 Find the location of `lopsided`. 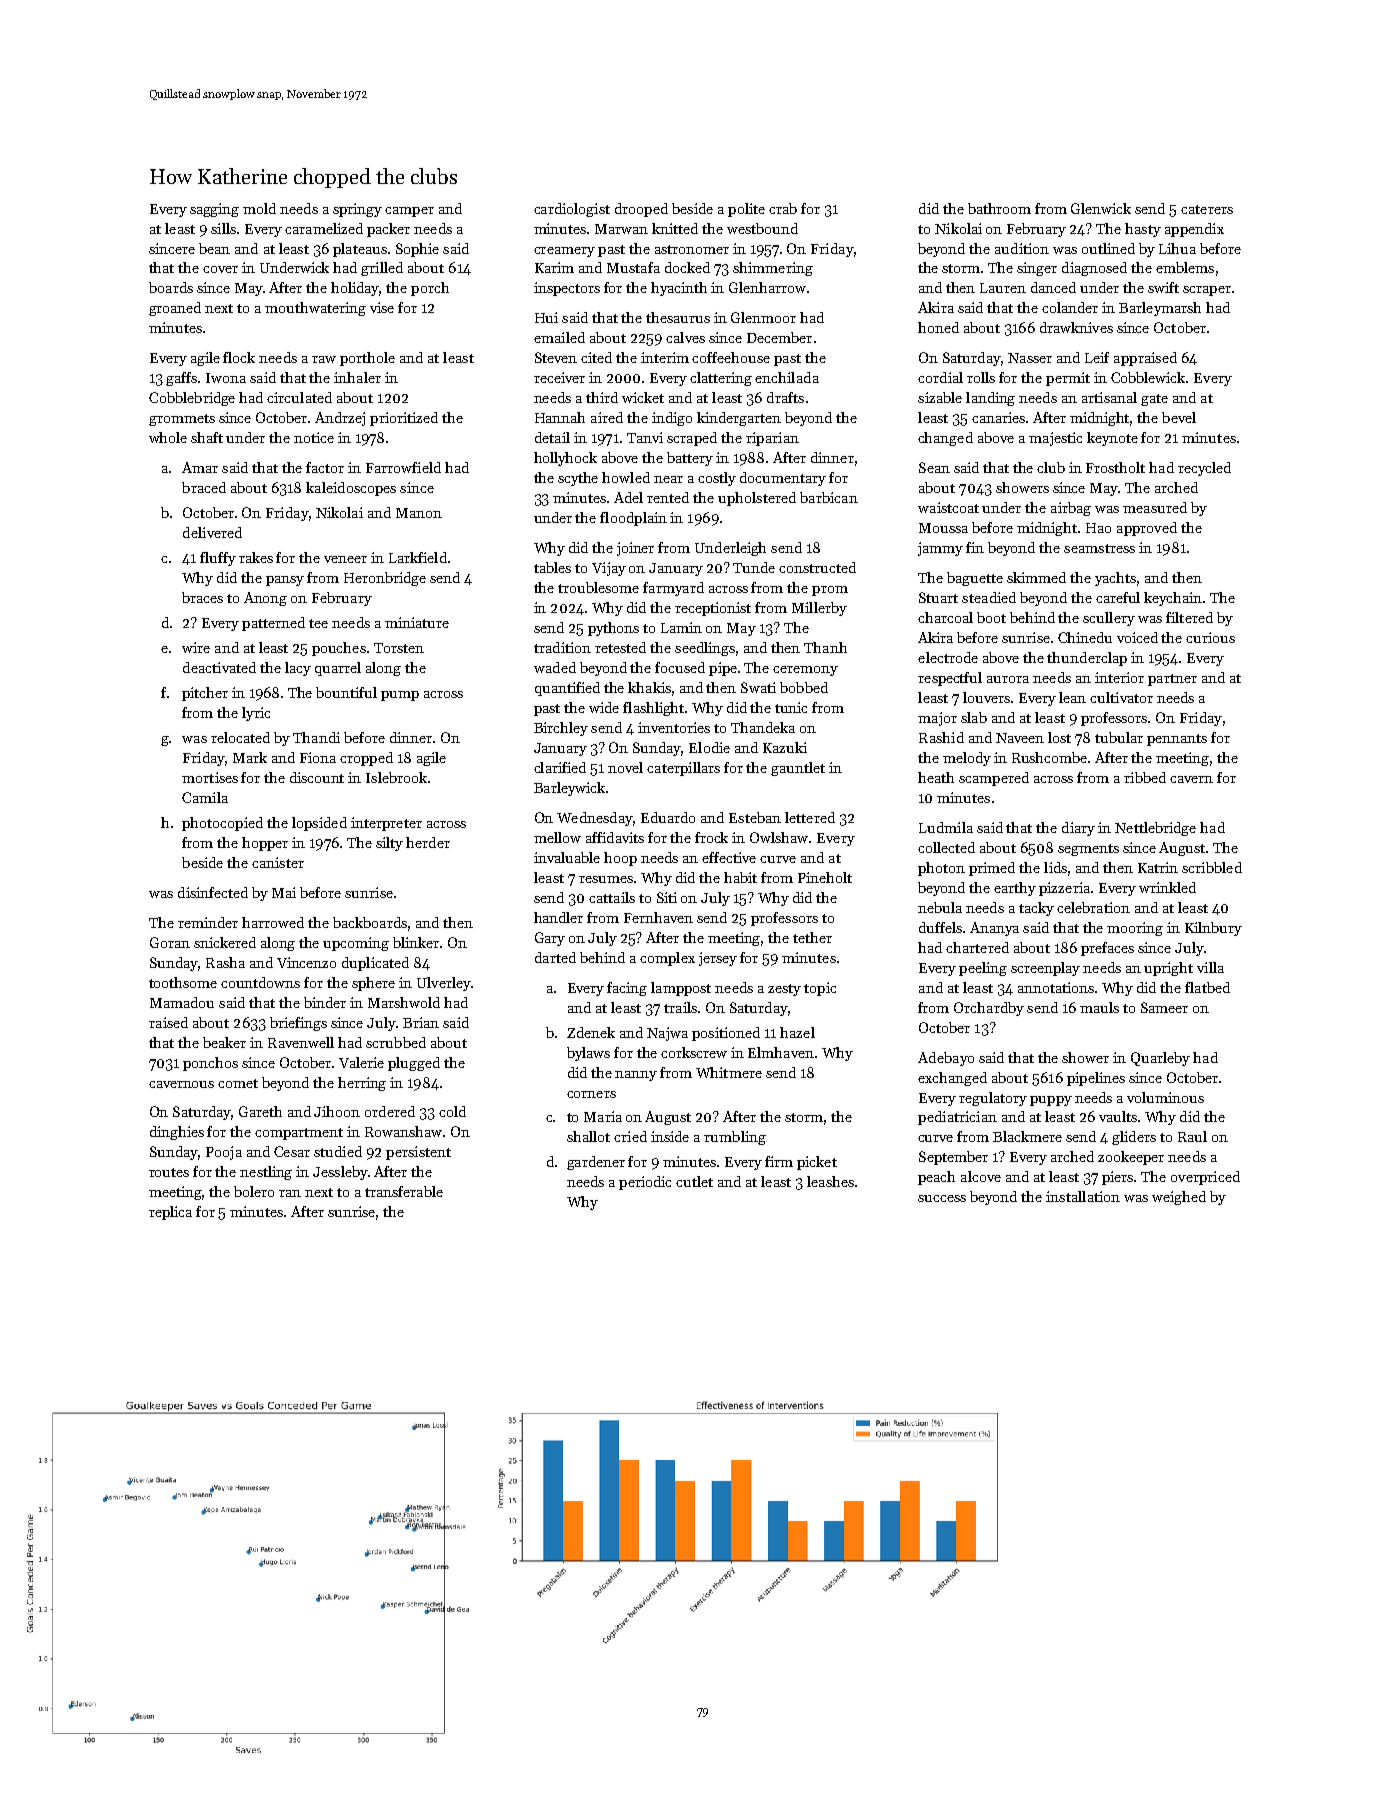

lopsided is located at coordinates (319, 824).
